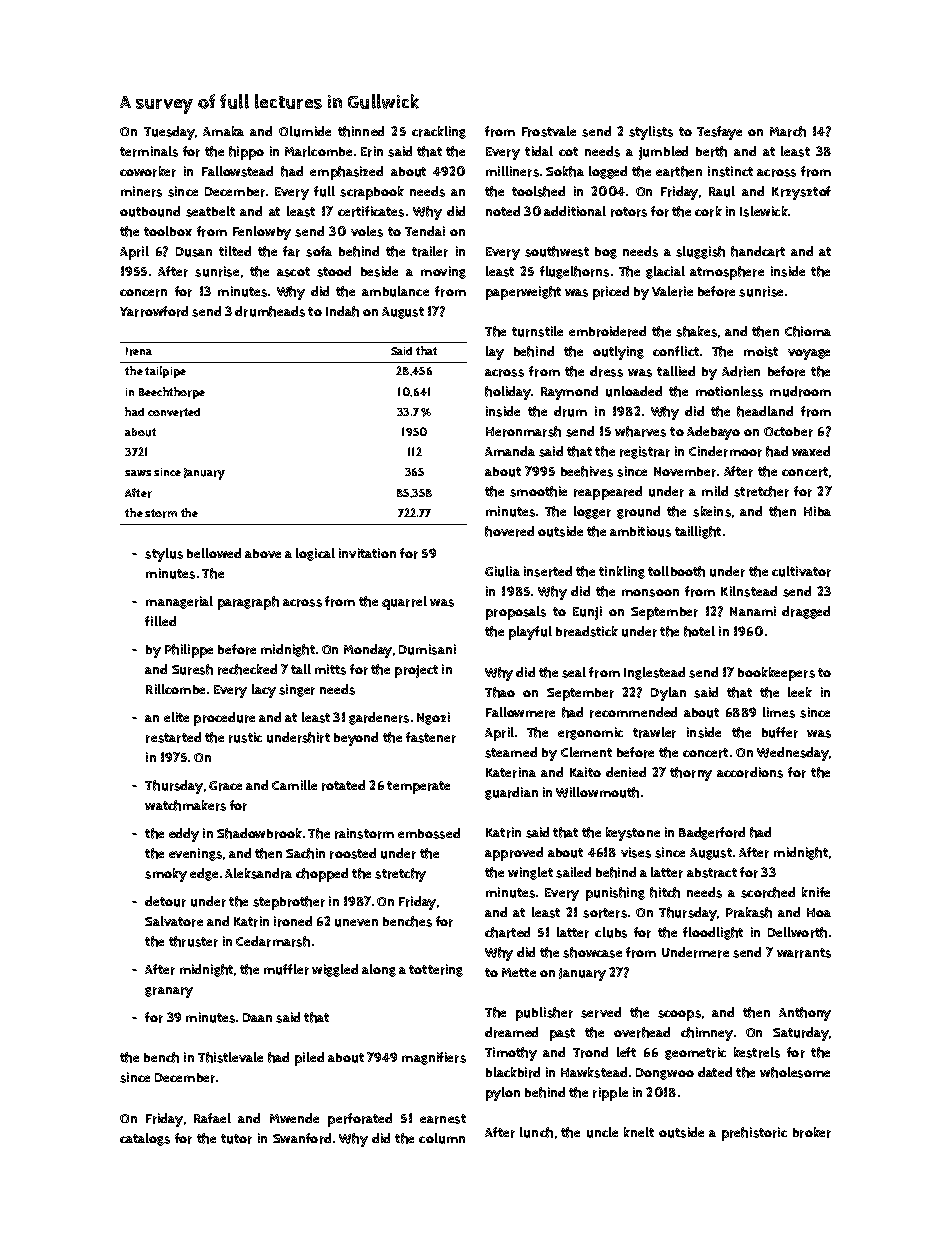 The image size is (952, 1233). I want to click on crackling, so click(439, 132).
